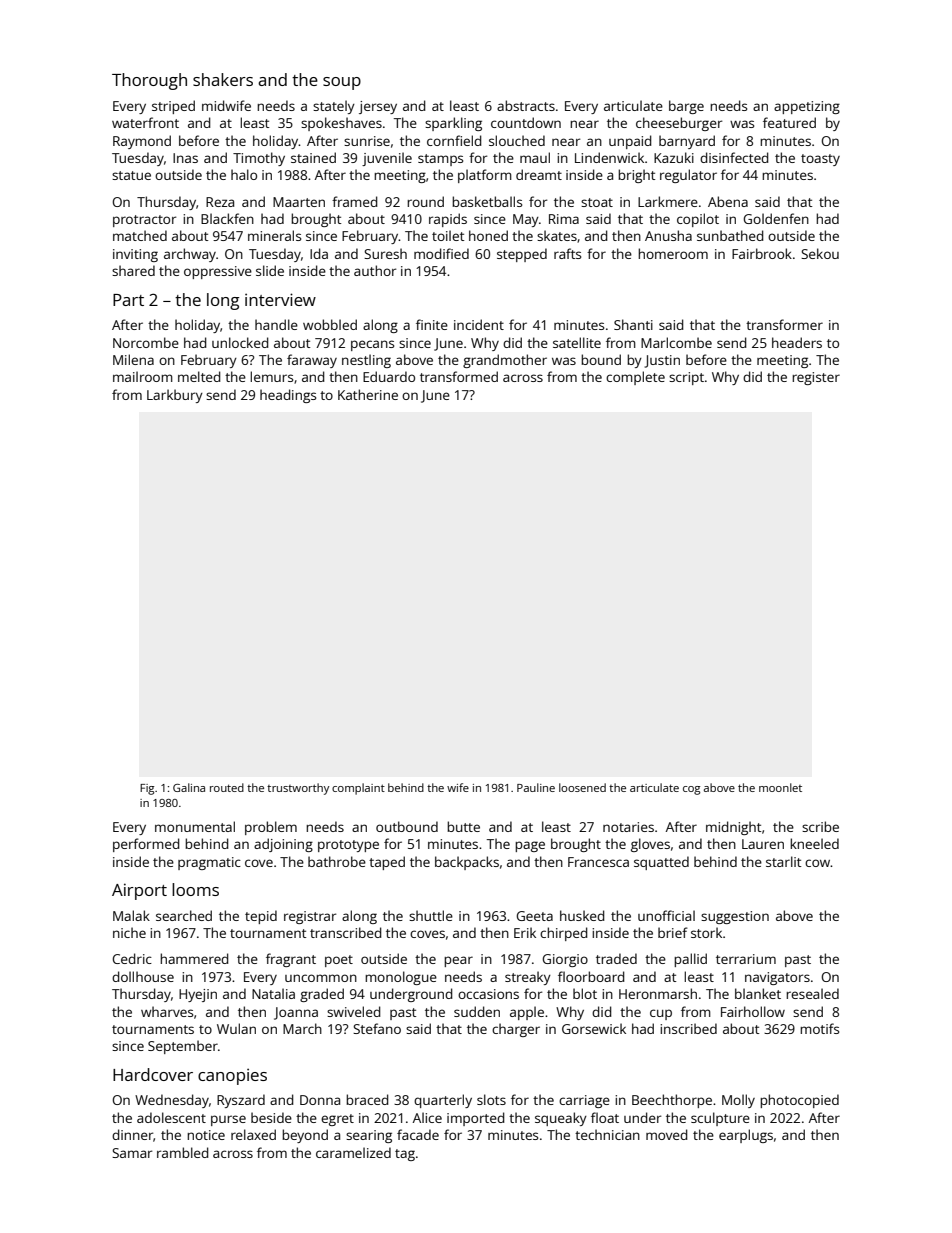 This screenshot has width=952, height=1233. I want to click on appetizing, so click(807, 107).
